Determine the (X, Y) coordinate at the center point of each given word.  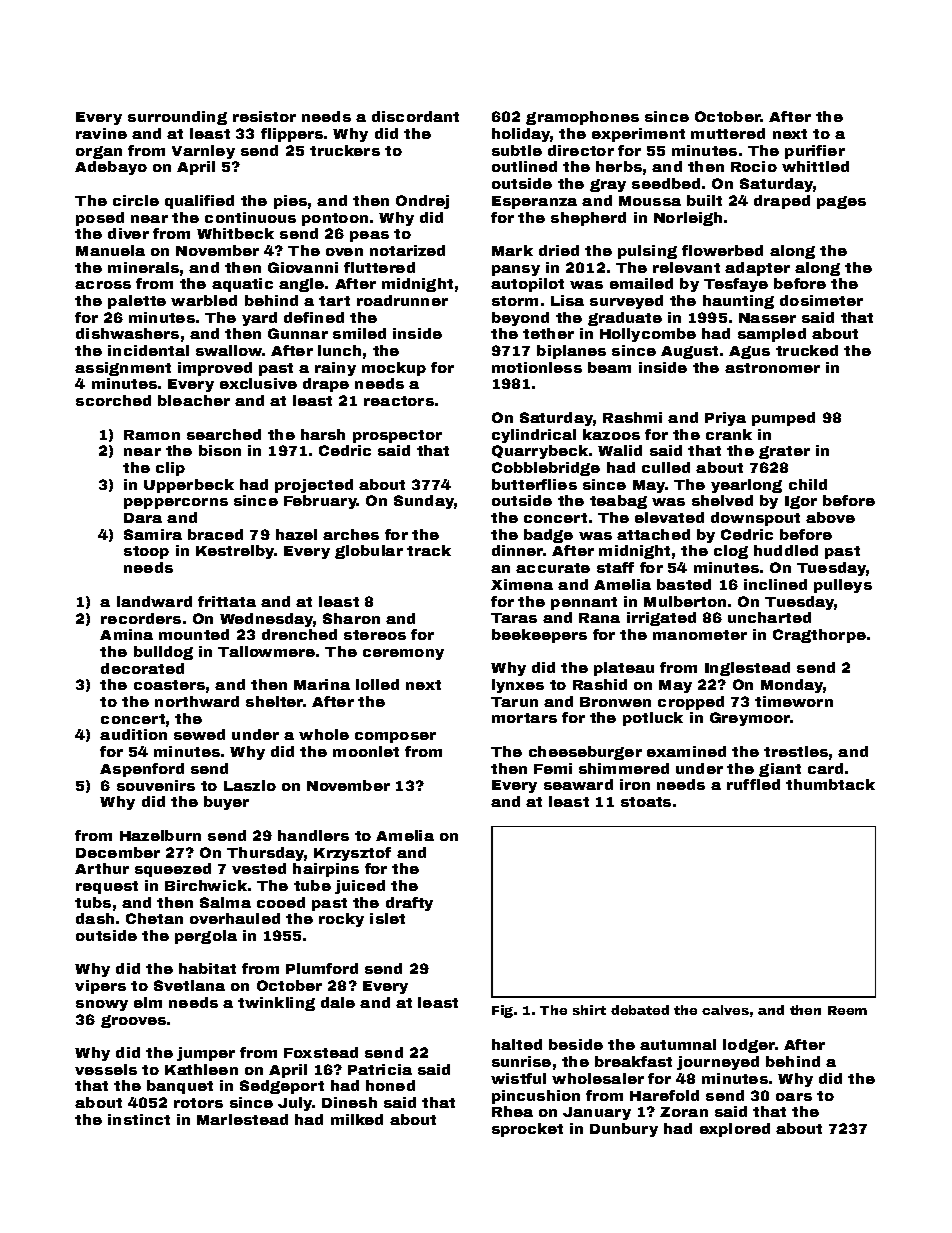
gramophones (582, 118)
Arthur (102, 868)
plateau (624, 669)
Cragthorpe (819, 636)
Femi (553, 768)
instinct (139, 1119)
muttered (728, 133)
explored (735, 1130)
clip (170, 469)
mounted (194, 634)
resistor (264, 116)
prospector (397, 436)
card (825, 768)
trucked (807, 350)
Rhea (512, 1111)
